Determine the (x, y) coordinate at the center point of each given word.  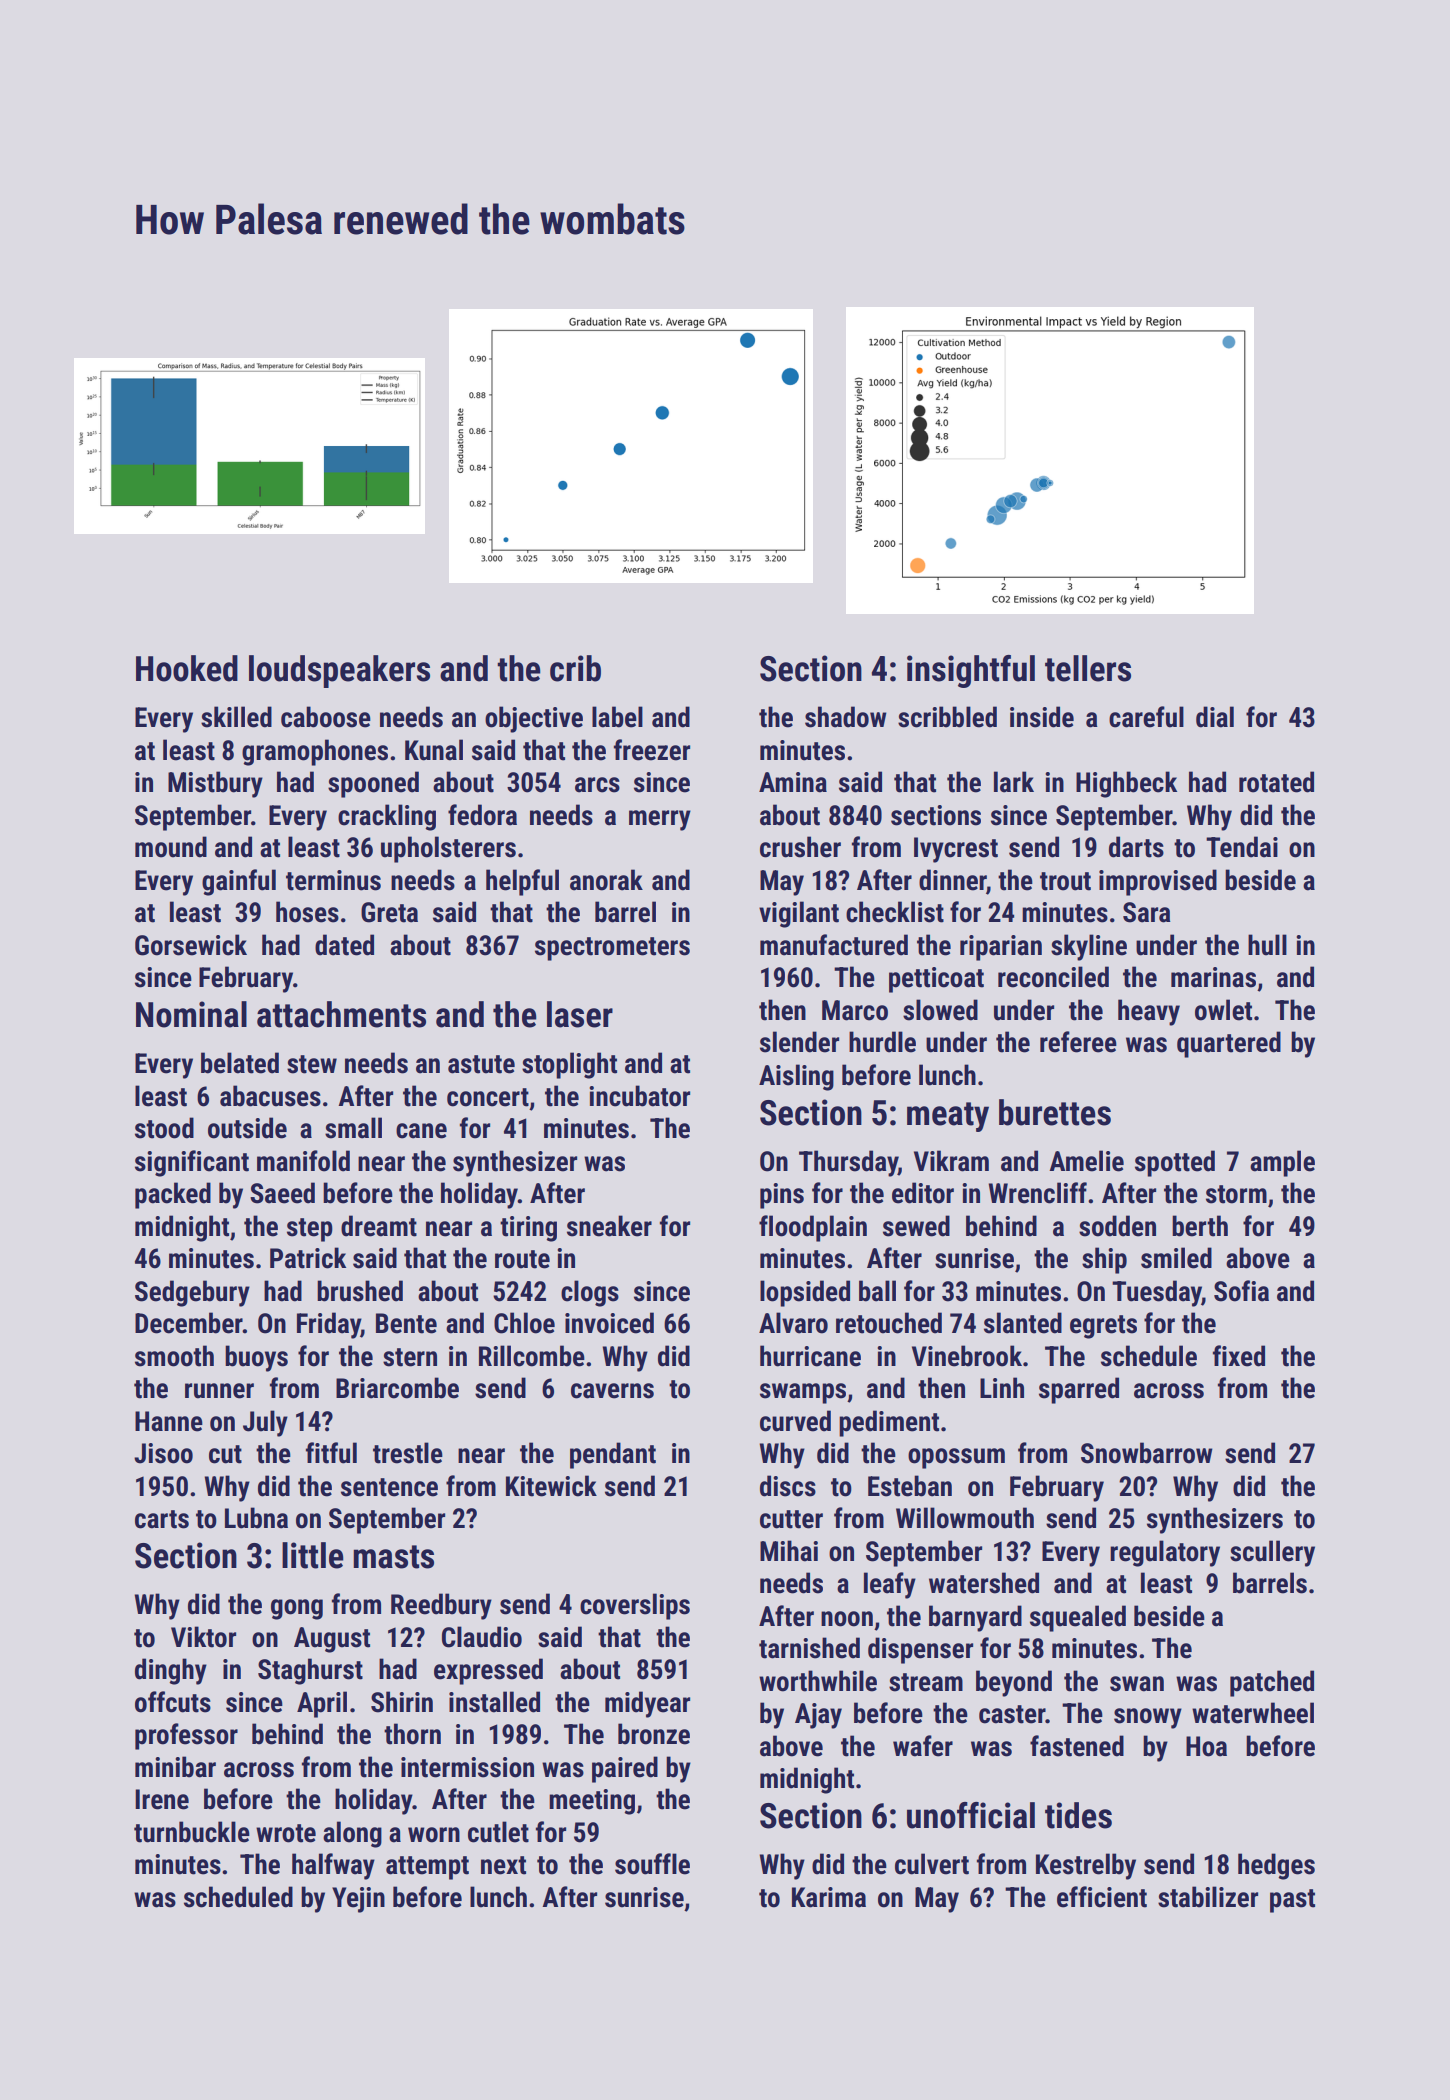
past (1292, 1901)
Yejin (358, 1900)
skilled (236, 717)
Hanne (169, 1421)
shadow (846, 717)
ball (877, 1291)
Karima (829, 1897)
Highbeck (1126, 784)
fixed (1239, 1356)
